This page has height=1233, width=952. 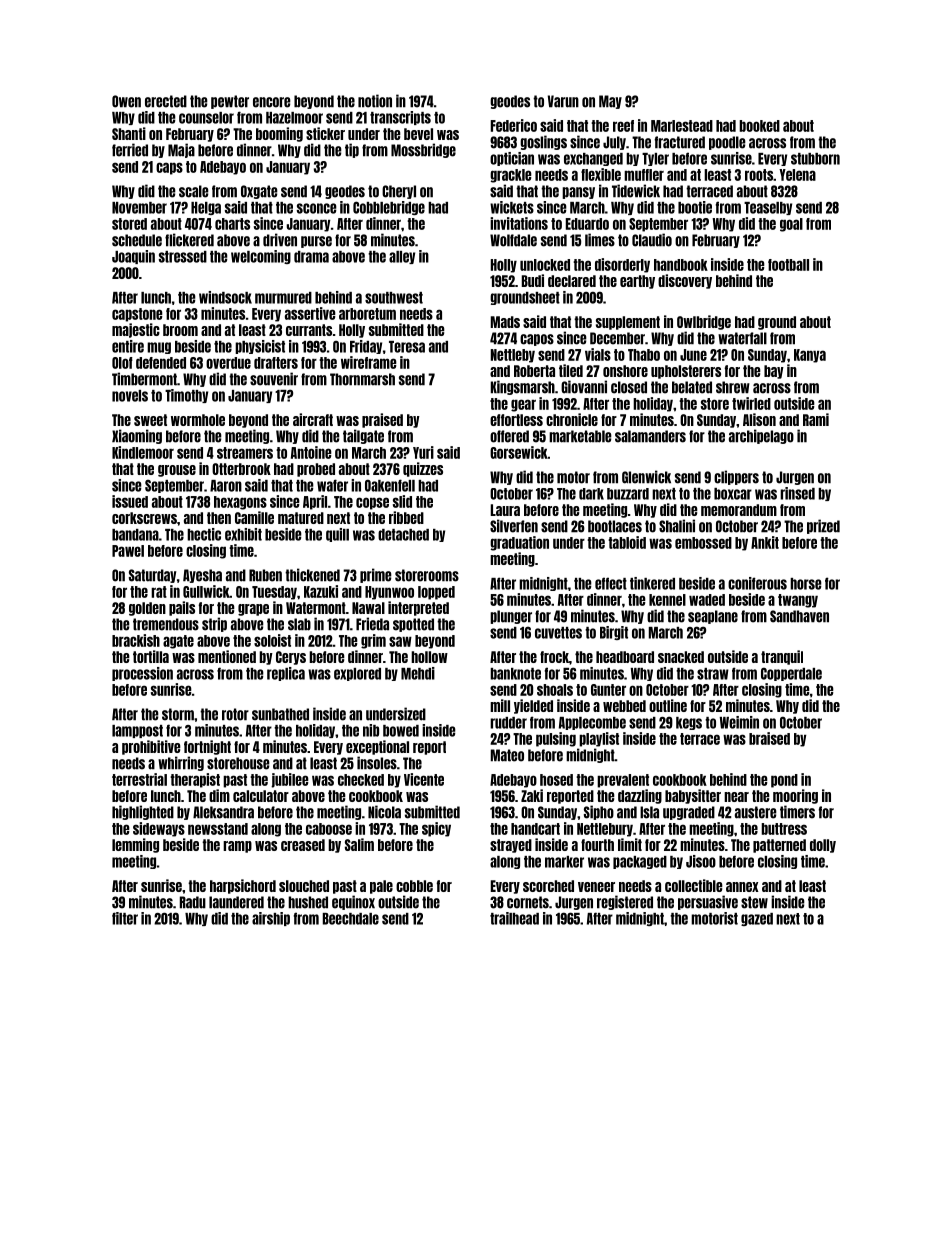 I want to click on lemming, so click(x=135, y=845).
